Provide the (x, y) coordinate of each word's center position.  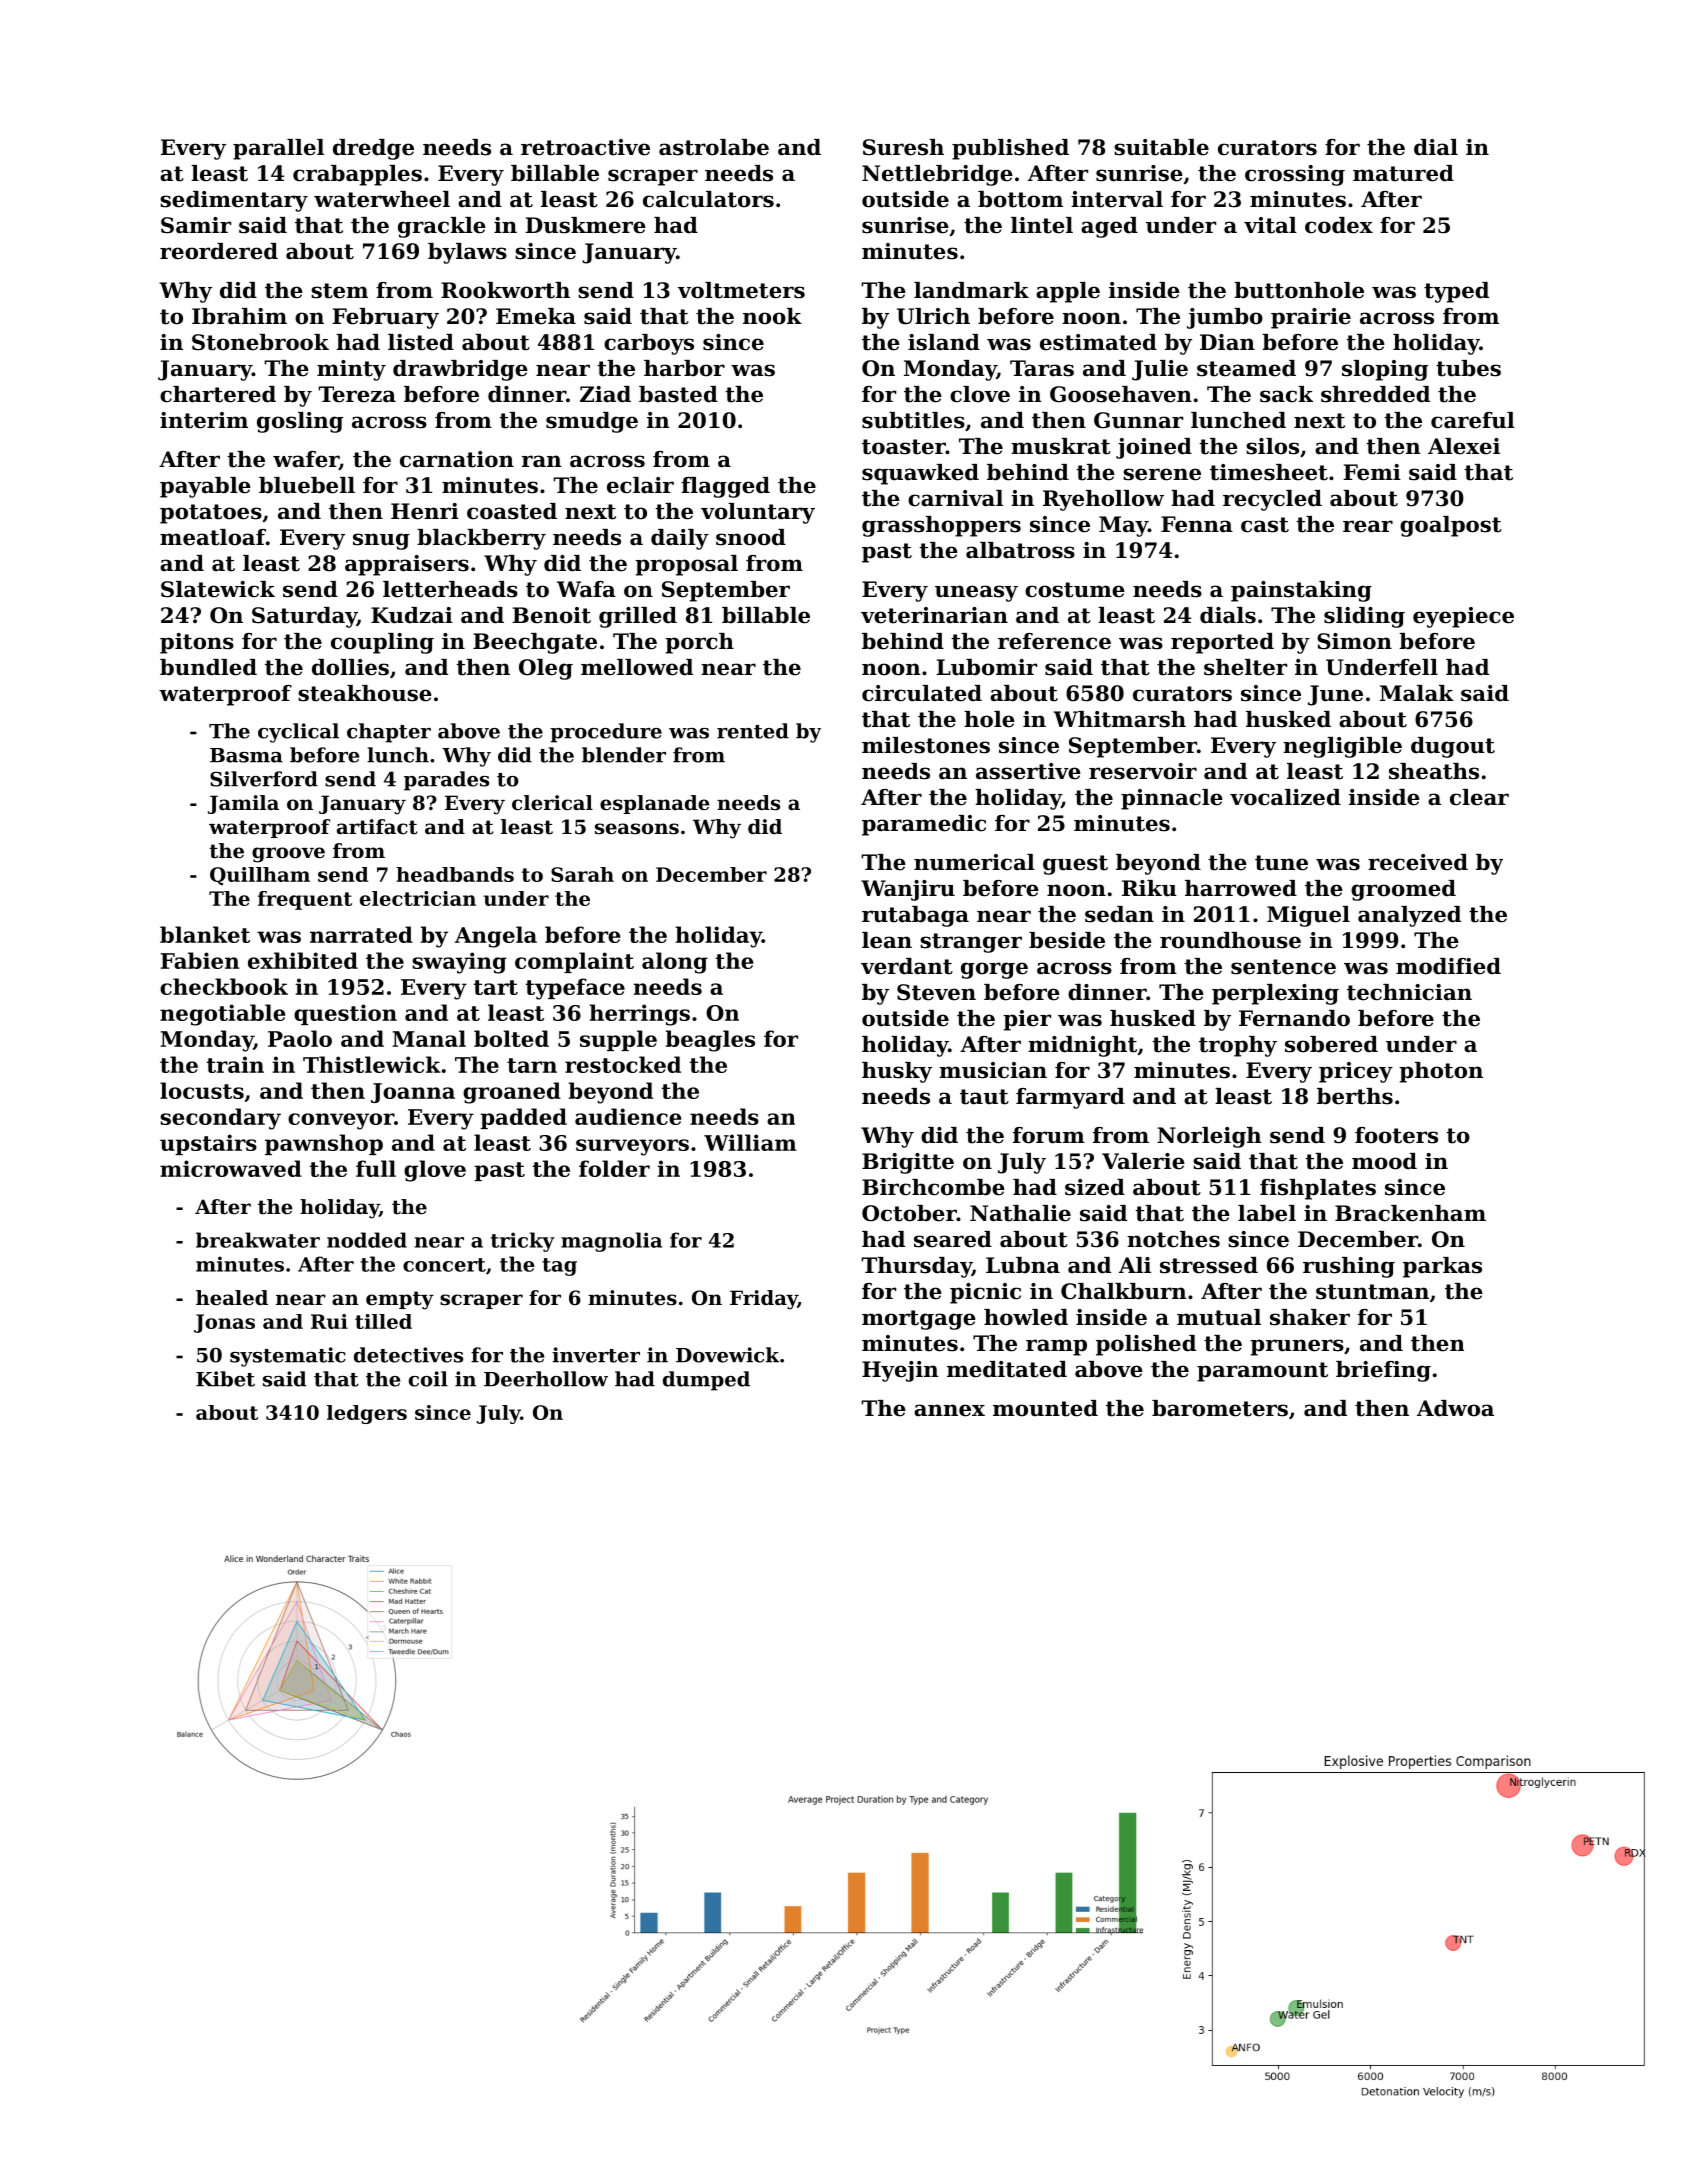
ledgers (367, 1414)
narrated (361, 934)
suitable (1161, 147)
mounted (1045, 1408)
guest (1075, 865)
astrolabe (714, 147)
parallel (278, 149)
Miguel (1308, 916)
